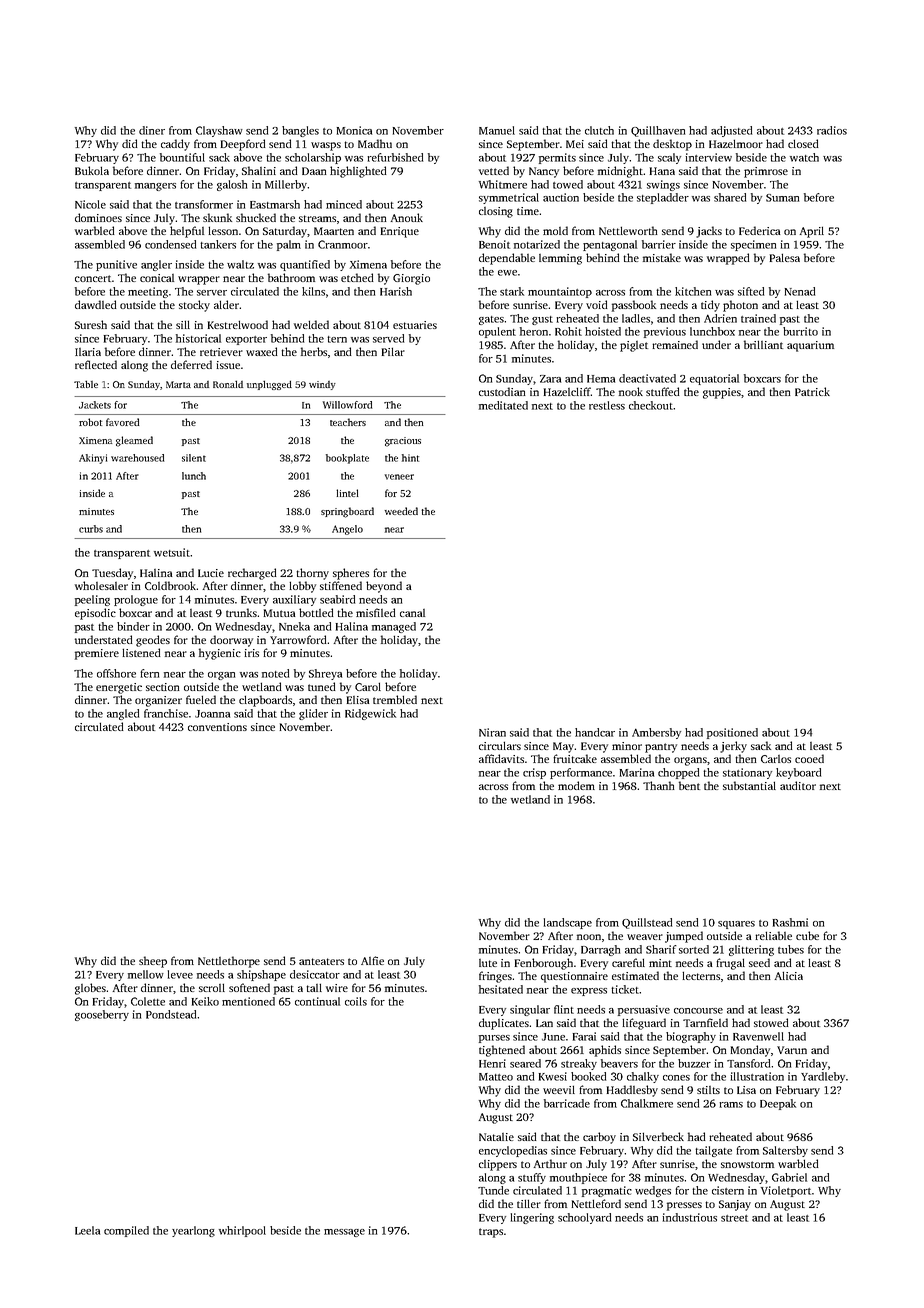  I want to click on auditor, so click(798, 785).
